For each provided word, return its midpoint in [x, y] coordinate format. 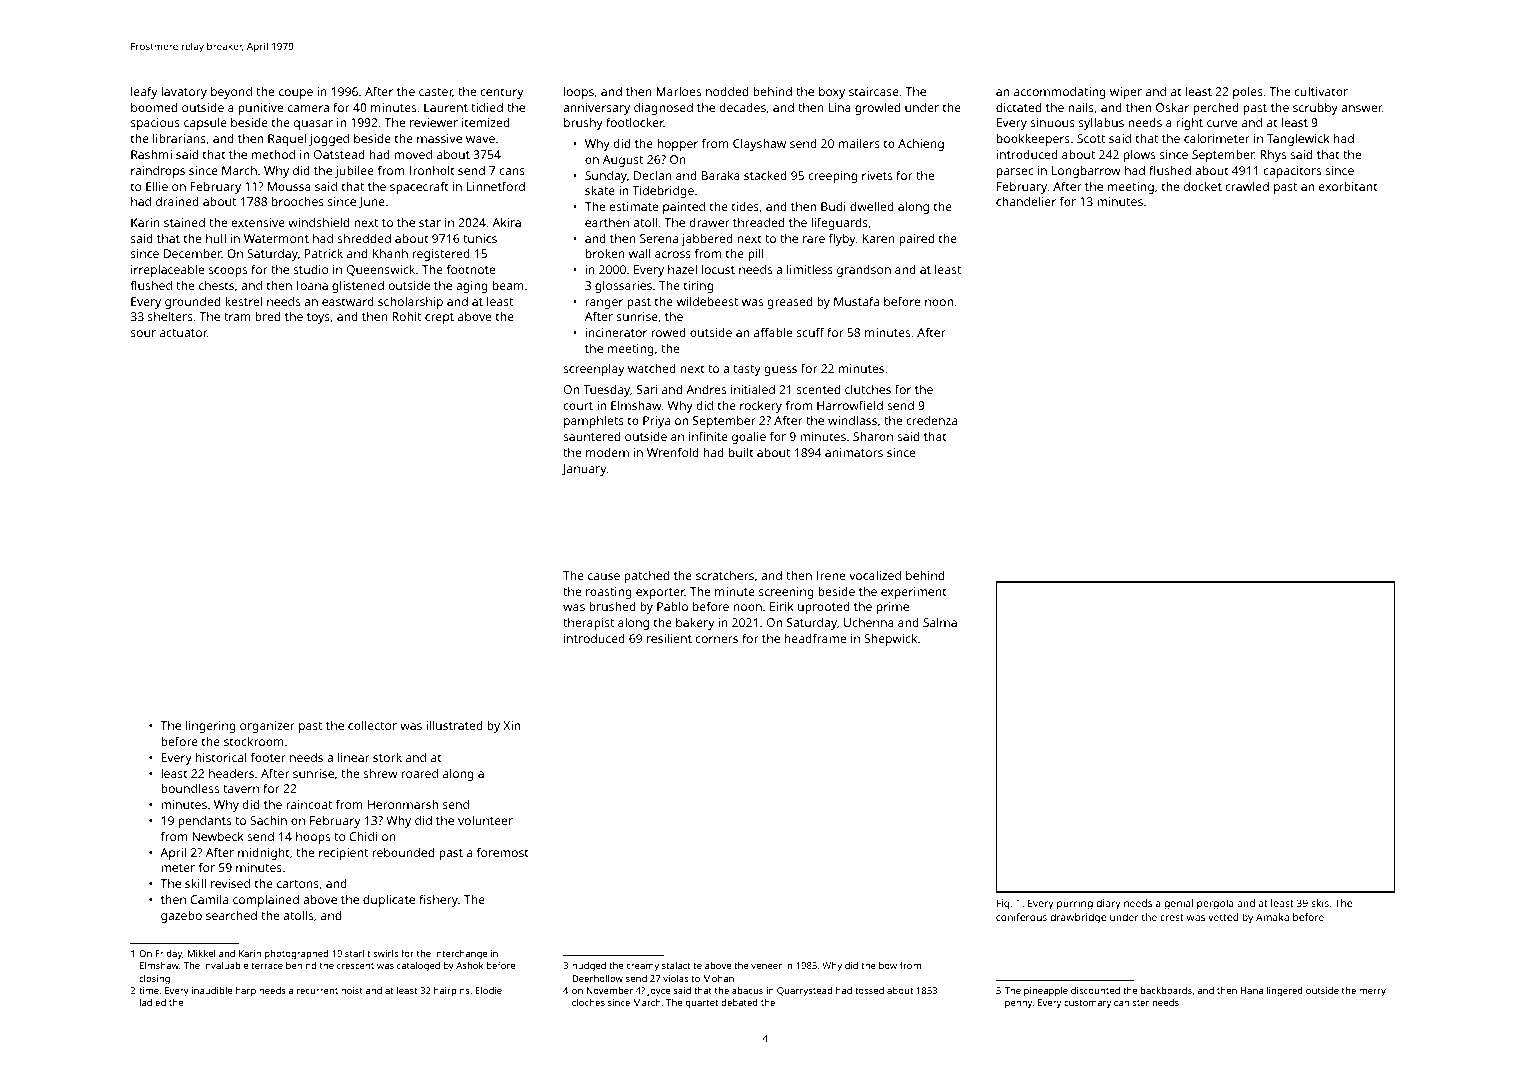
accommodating [1060, 92]
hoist [352, 990]
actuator [183, 333]
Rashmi [151, 154]
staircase [874, 91]
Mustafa [856, 301]
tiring [698, 287]
